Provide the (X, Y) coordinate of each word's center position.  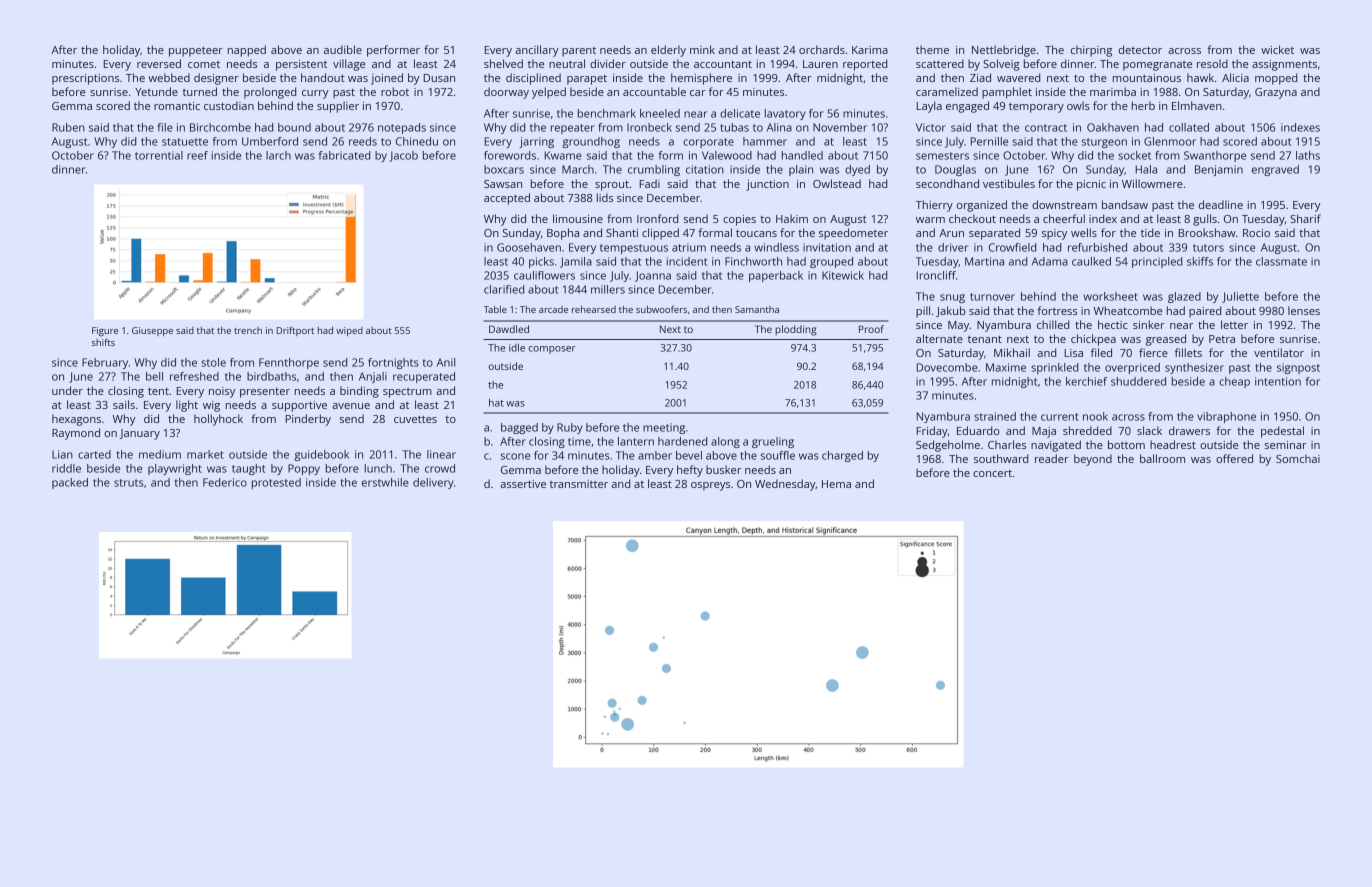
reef (197, 155)
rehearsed (594, 309)
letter (1234, 324)
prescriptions (85, 79)
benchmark (607, 113)
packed (70, 483)
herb (1143, 105)
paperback (776, 276)
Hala (1146, 169)
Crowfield (1013, 247)
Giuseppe (152, 331)
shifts (103, 342)
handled (802, 155)
